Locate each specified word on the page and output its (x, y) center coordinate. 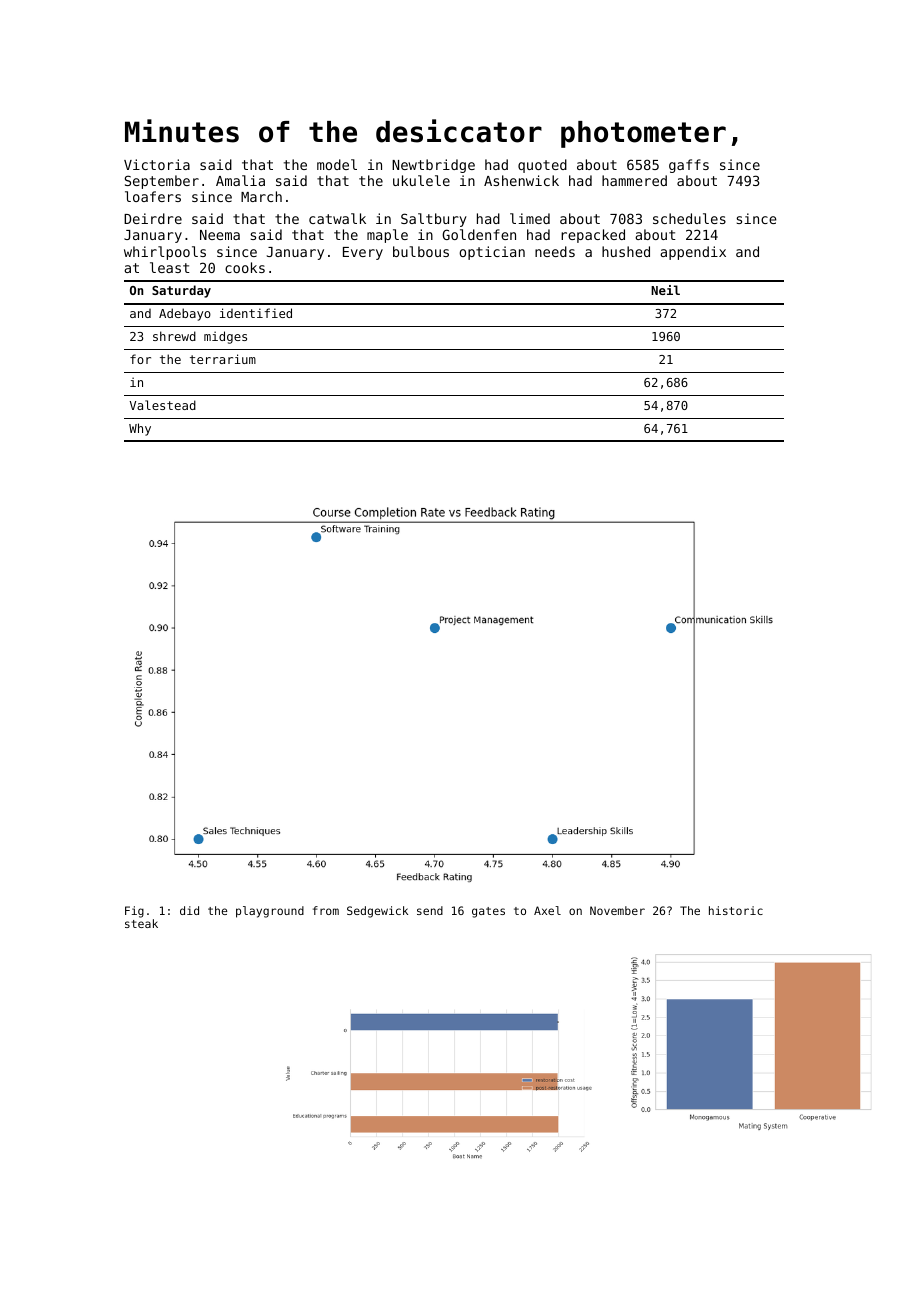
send (430, 910)
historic (736, 910)
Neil (665, 290)
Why (140, 429)
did (189, 910)
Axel (547, 910)
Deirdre (153, 218)
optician (492, 253)
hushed (626, 251)
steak (141, 923)
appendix (693, 253)
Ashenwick (521, 180)
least (170, 267)
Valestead (162, 405)
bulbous (421, 251)
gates (488, 912)
